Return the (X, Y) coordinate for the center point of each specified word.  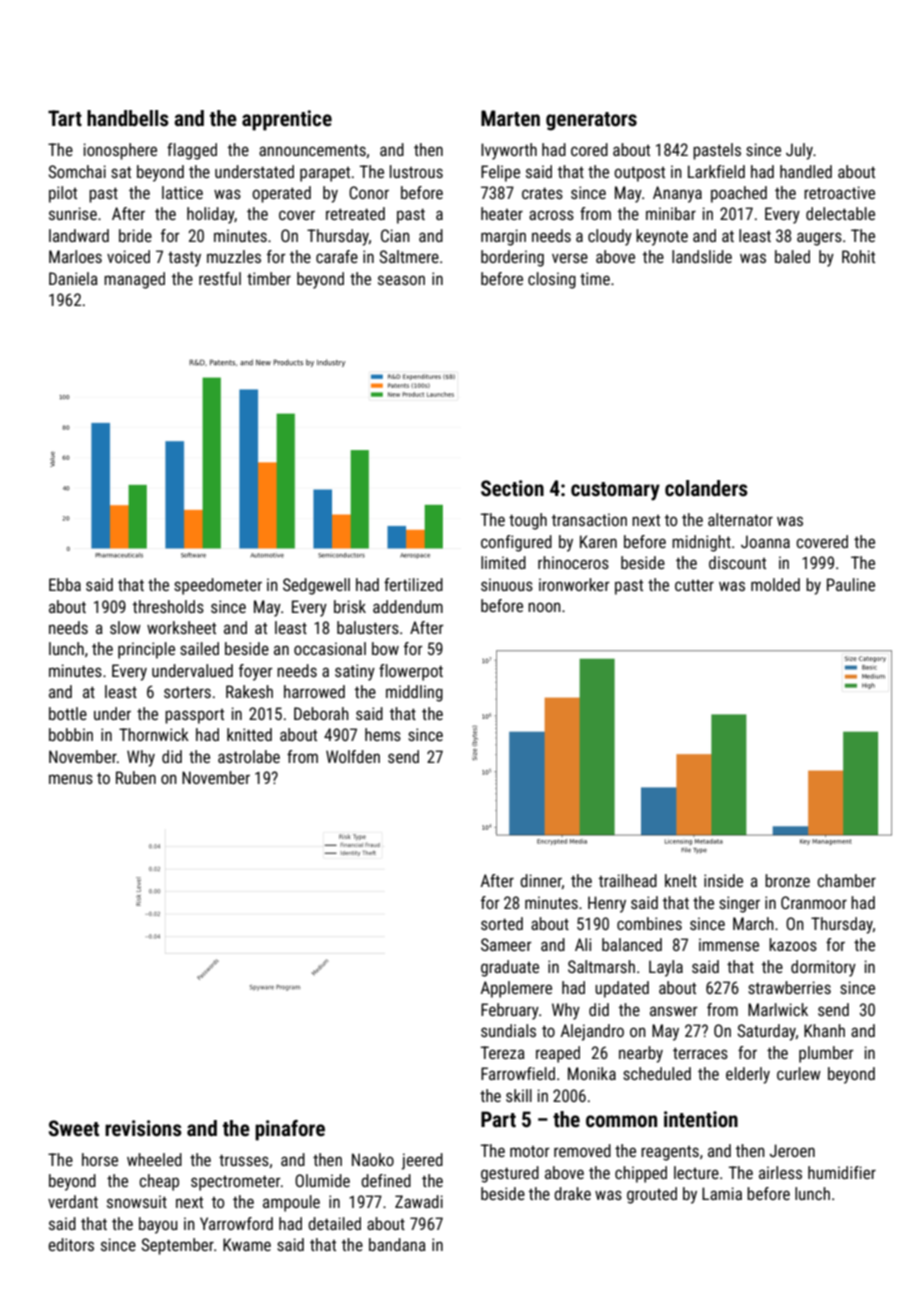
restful (220, 278)
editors (71, 1244)
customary (615, 491)
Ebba (65, 584)
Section (512, 488)
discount (737, 562)
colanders (706, 488)
